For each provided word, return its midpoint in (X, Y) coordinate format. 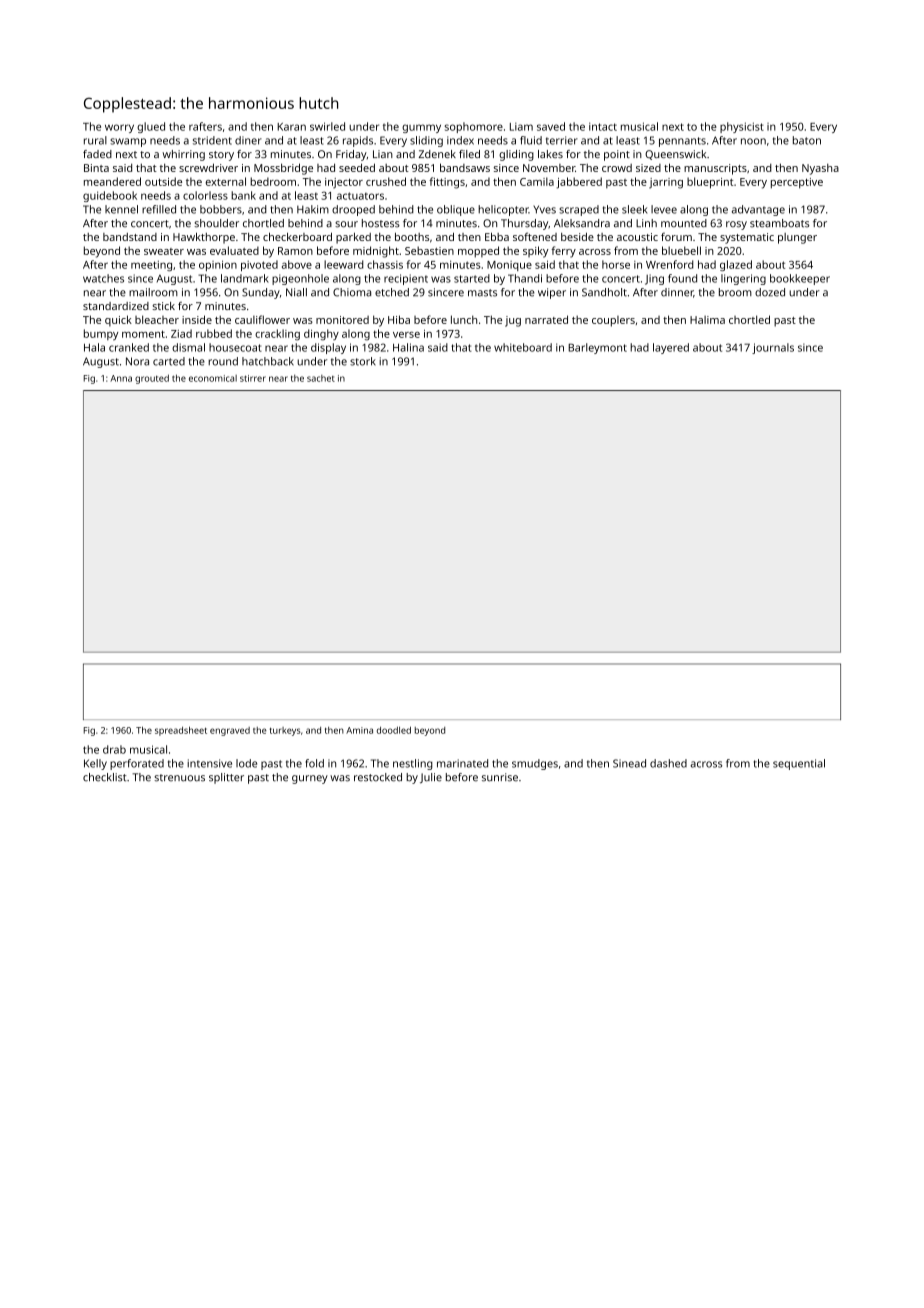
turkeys (285, 731)
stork (363, 361)
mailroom (153, 292)
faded (97, 154)
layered (671, 348)
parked (353, 238)
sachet (321, 378)
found (682, 278)
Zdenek (437, 154)
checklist (105, 777)
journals (773, 348)
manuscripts (715, 169)
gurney (310, 779)
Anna (121, 378)
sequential (799, 764)
